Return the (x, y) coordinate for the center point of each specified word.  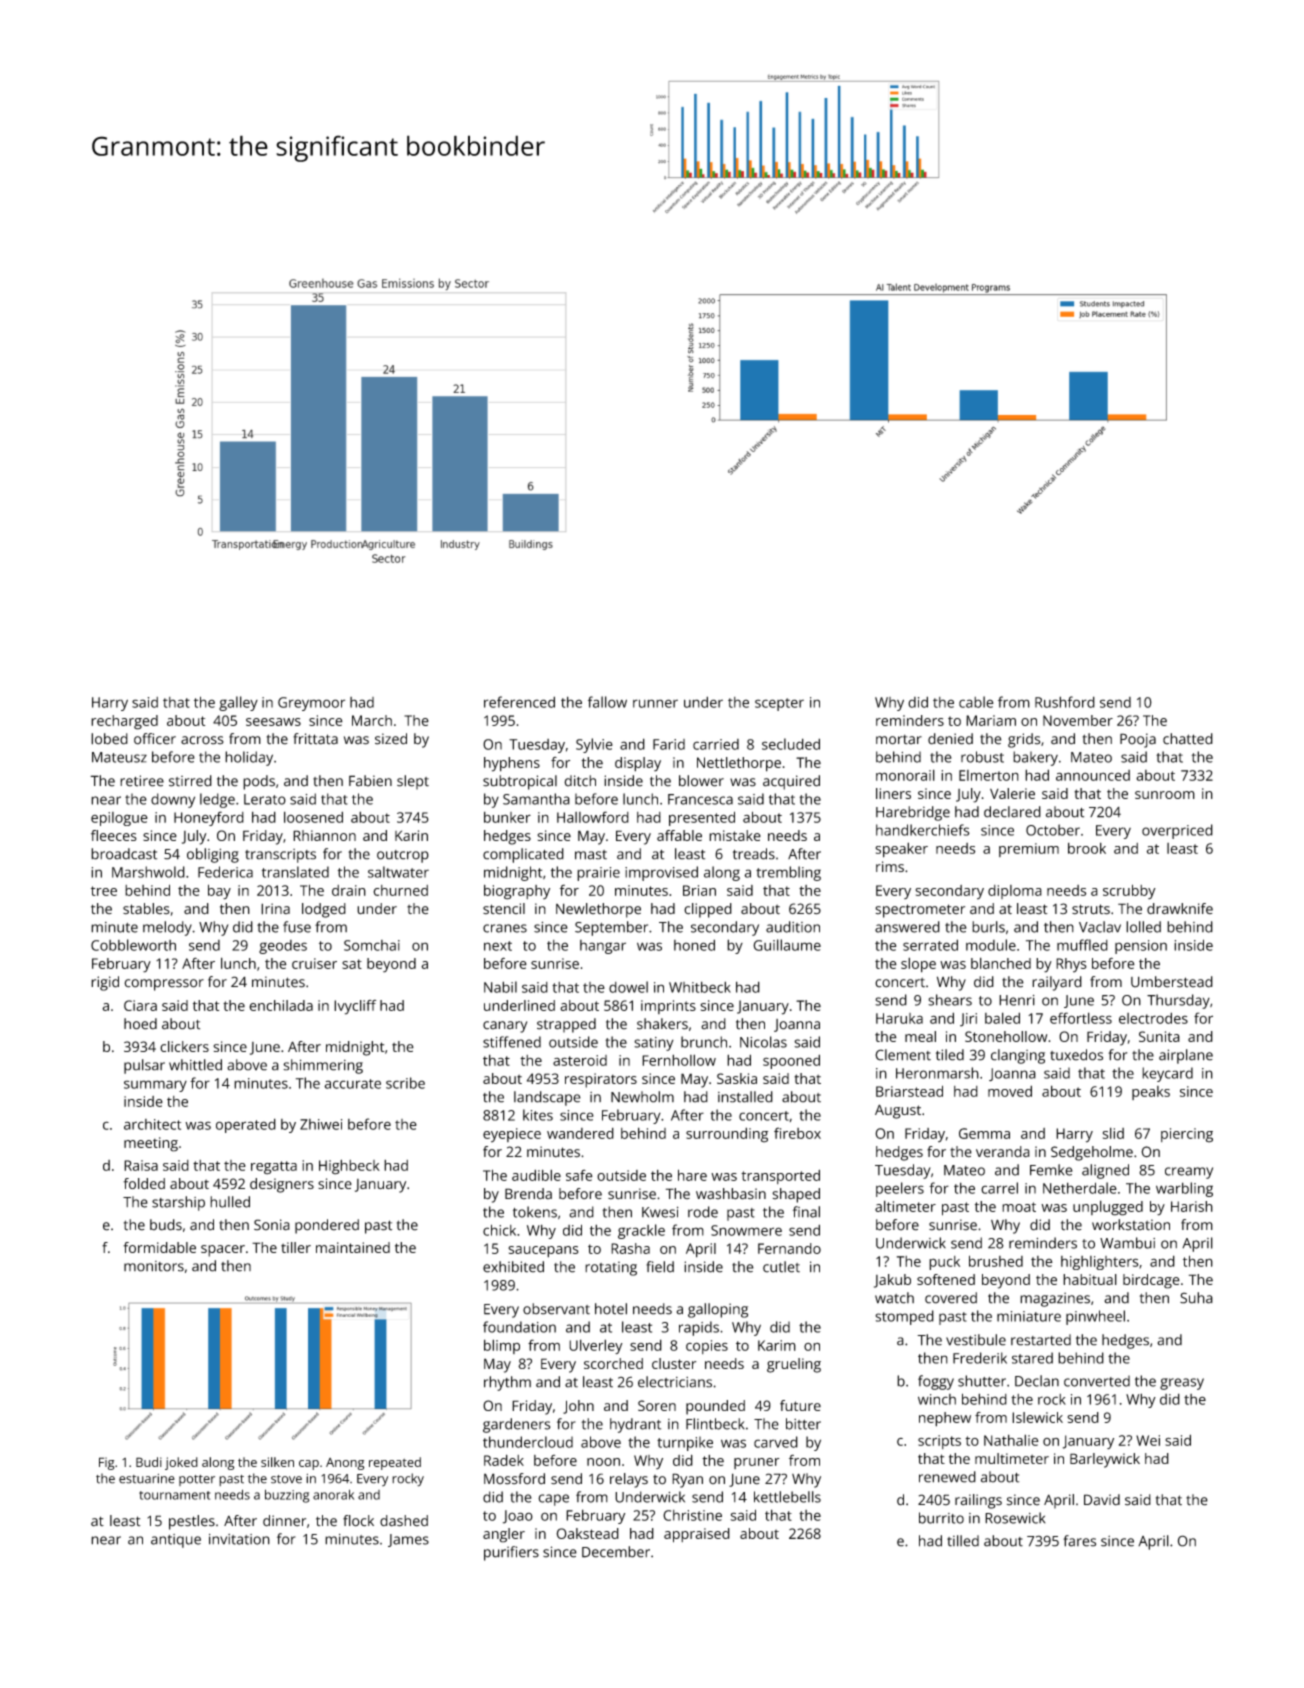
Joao (518, 1517)
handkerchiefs (923, 830)
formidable (159, 1247)
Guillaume (787, 945)
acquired (791, 782)
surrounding (727, 1135)
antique (176, 1541)
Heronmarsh (937, 1073)
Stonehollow (1006, 1036)
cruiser (314, 963)
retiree (142, 781)
